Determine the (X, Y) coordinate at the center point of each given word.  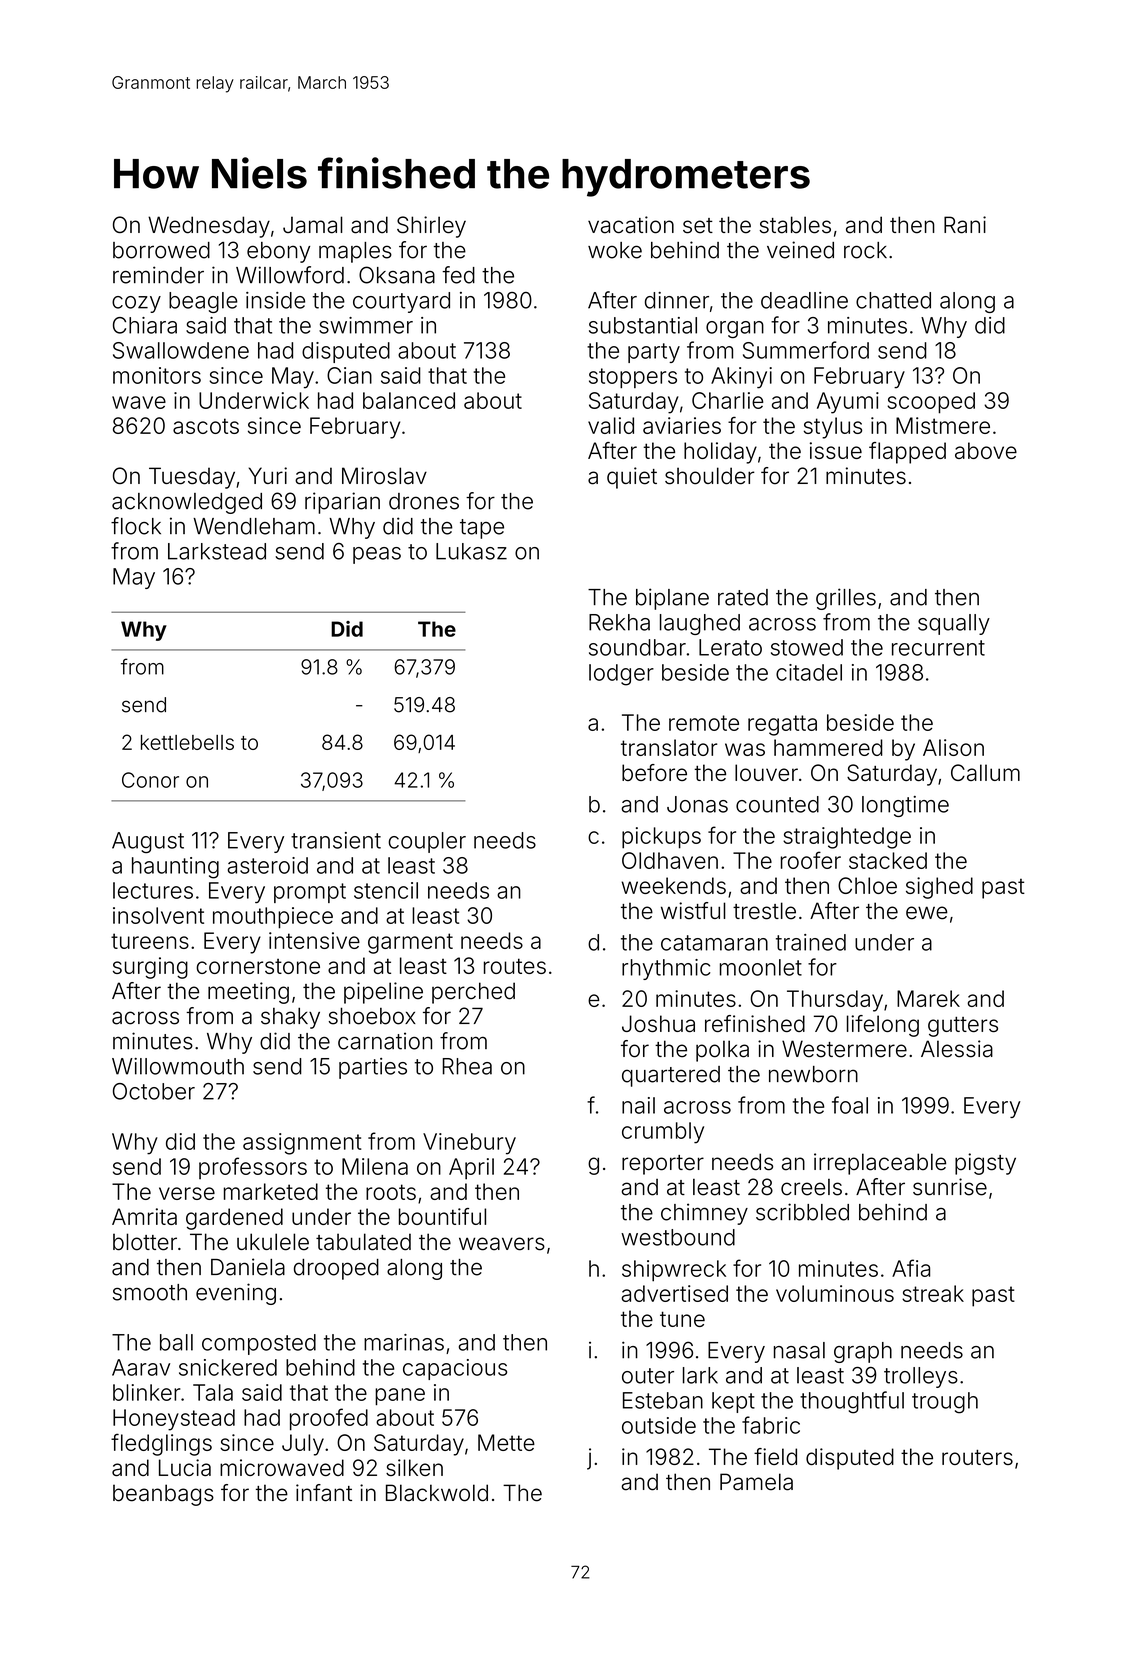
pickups (661, 838)
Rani (965, 225)
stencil (386, 890)
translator (669, 747)
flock (136, 526)
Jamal (312, 225)
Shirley (431, 227)
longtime (905, 806)
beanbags (163, 1495)
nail (638, 1105)
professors (253, 1168)
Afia (911, 1268)
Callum (985, 772)
